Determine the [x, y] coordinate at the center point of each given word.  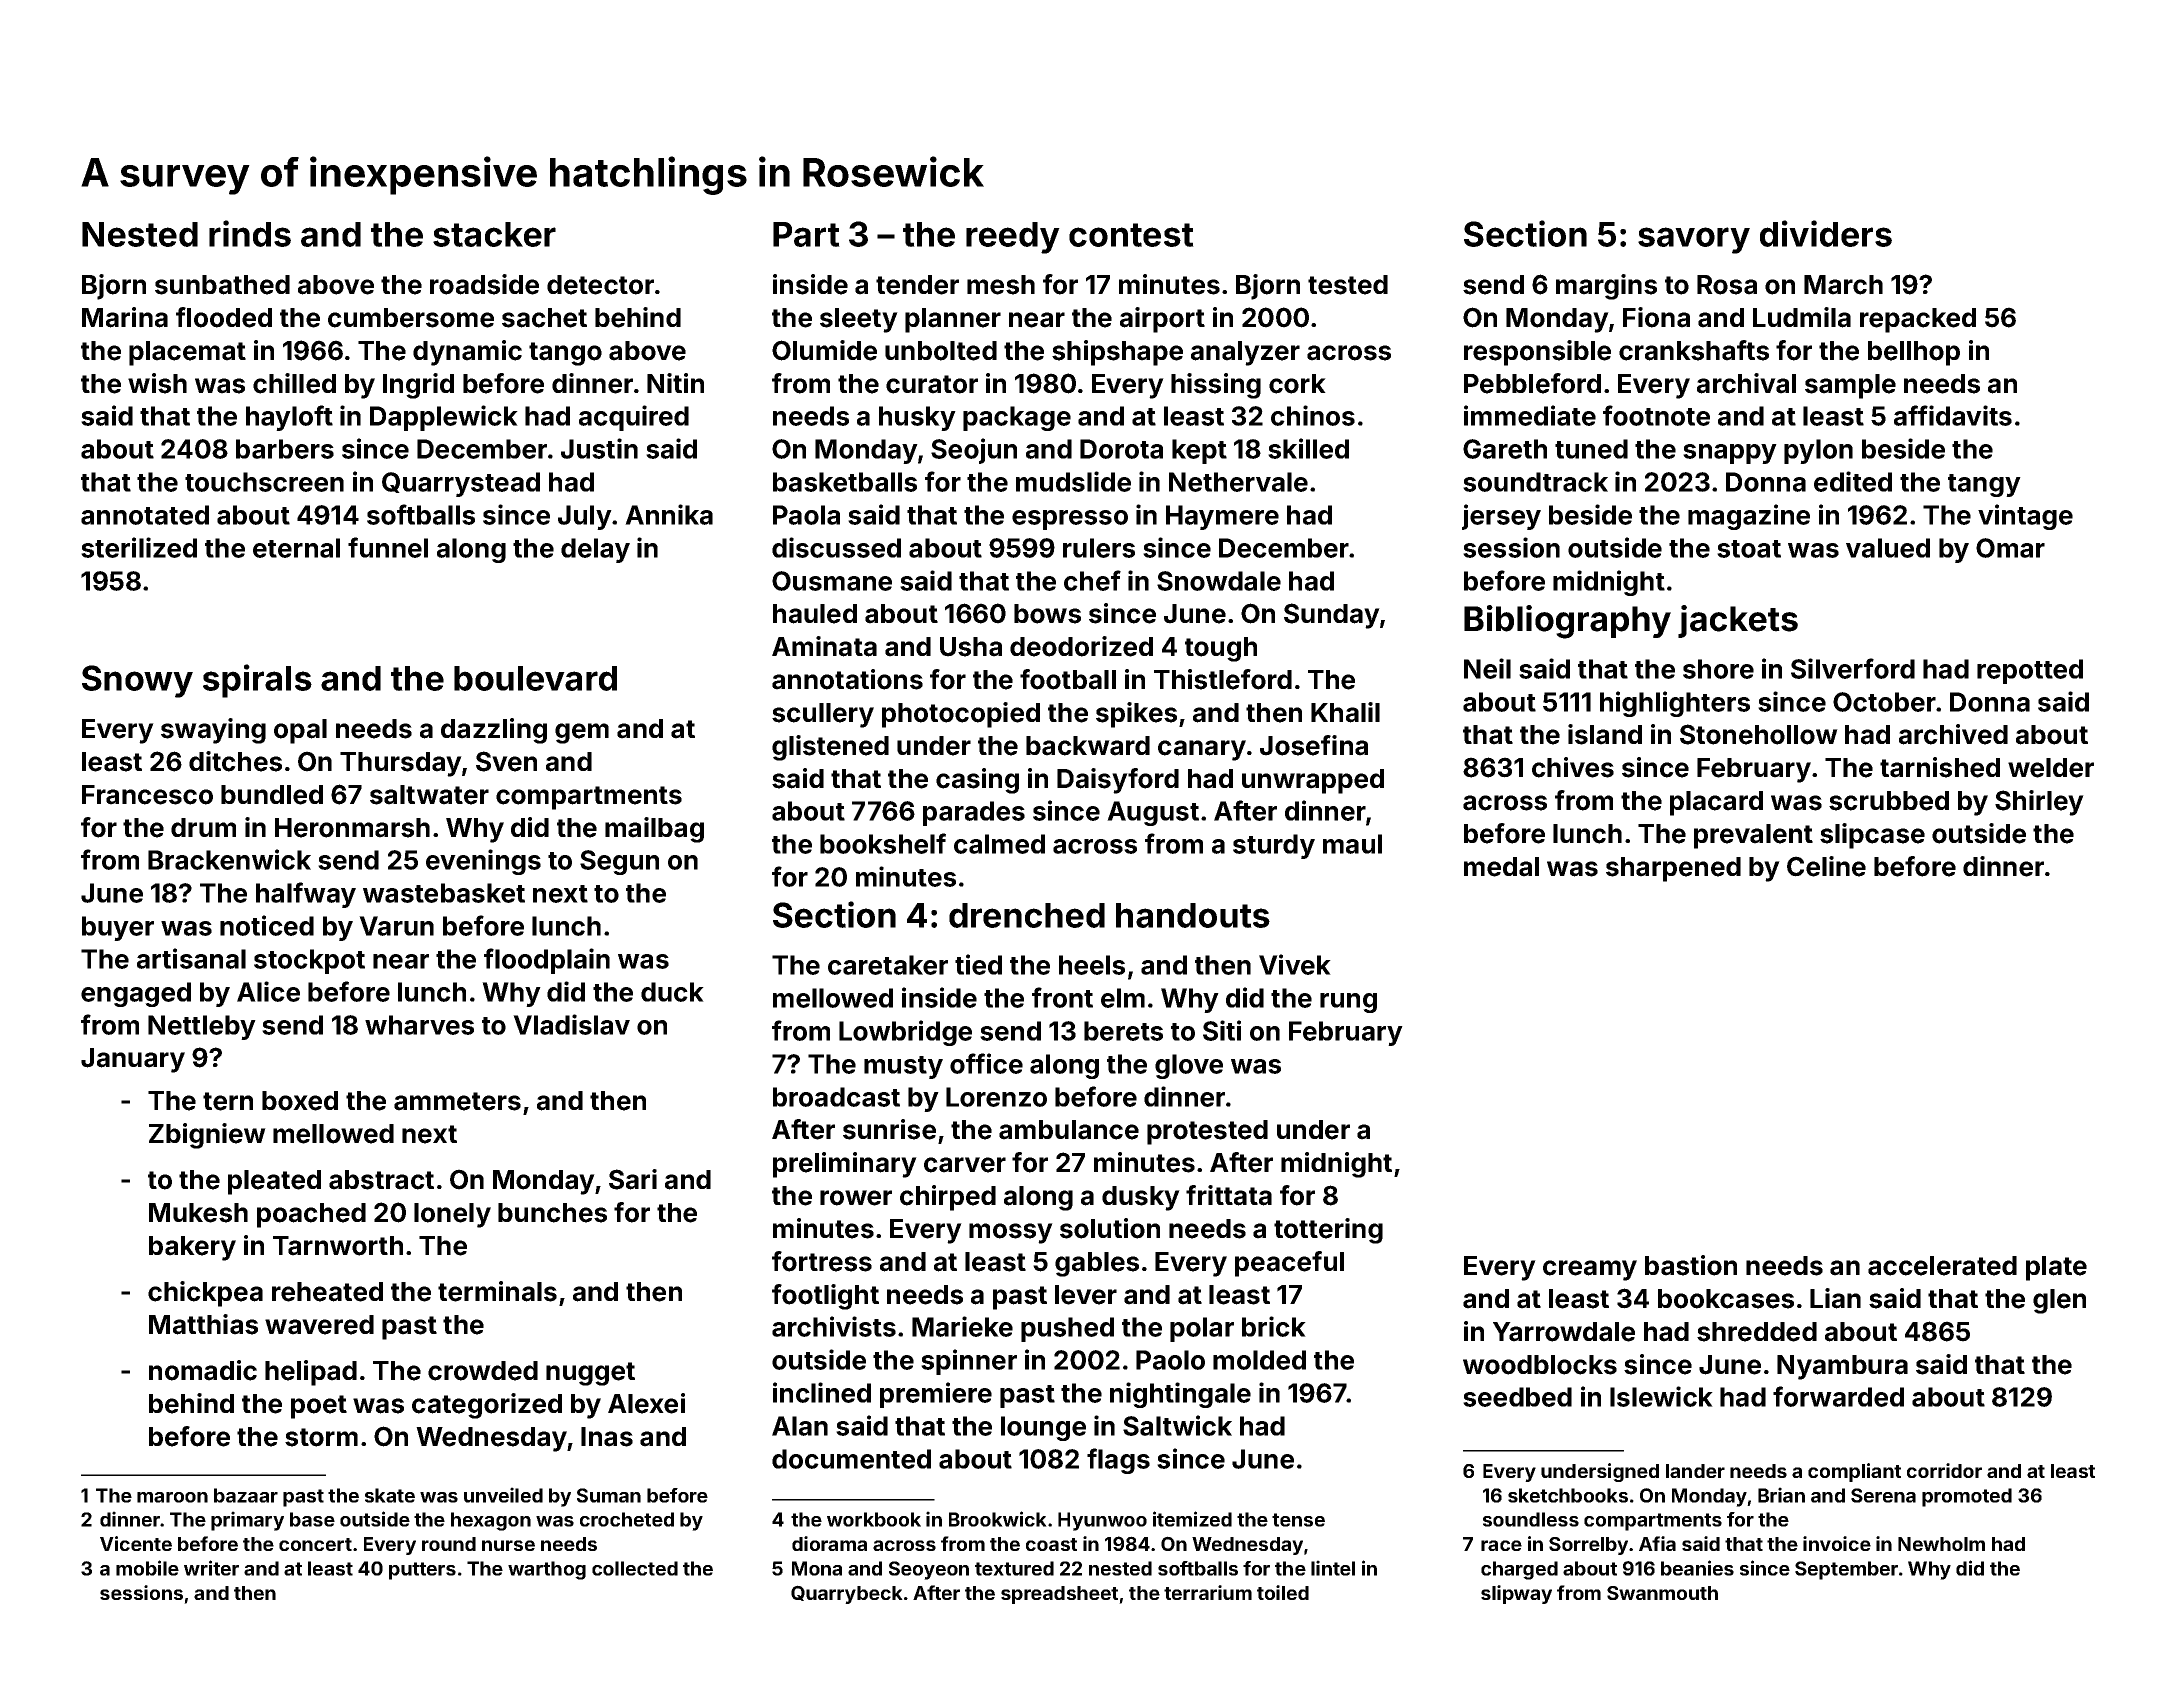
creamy [1590, 1270]
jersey [1501, 517]
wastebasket [444, 893]
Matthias [203, 1324]
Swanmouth [1662, 1593]
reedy [1013, 238]
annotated [145, 515]
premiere [936, 1395]
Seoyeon [929, 1570]
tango [565, 354]
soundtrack [1535, 482]
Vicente [136, 1543]
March [1843, 285]
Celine [1826, 866]
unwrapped [1313, 781]
